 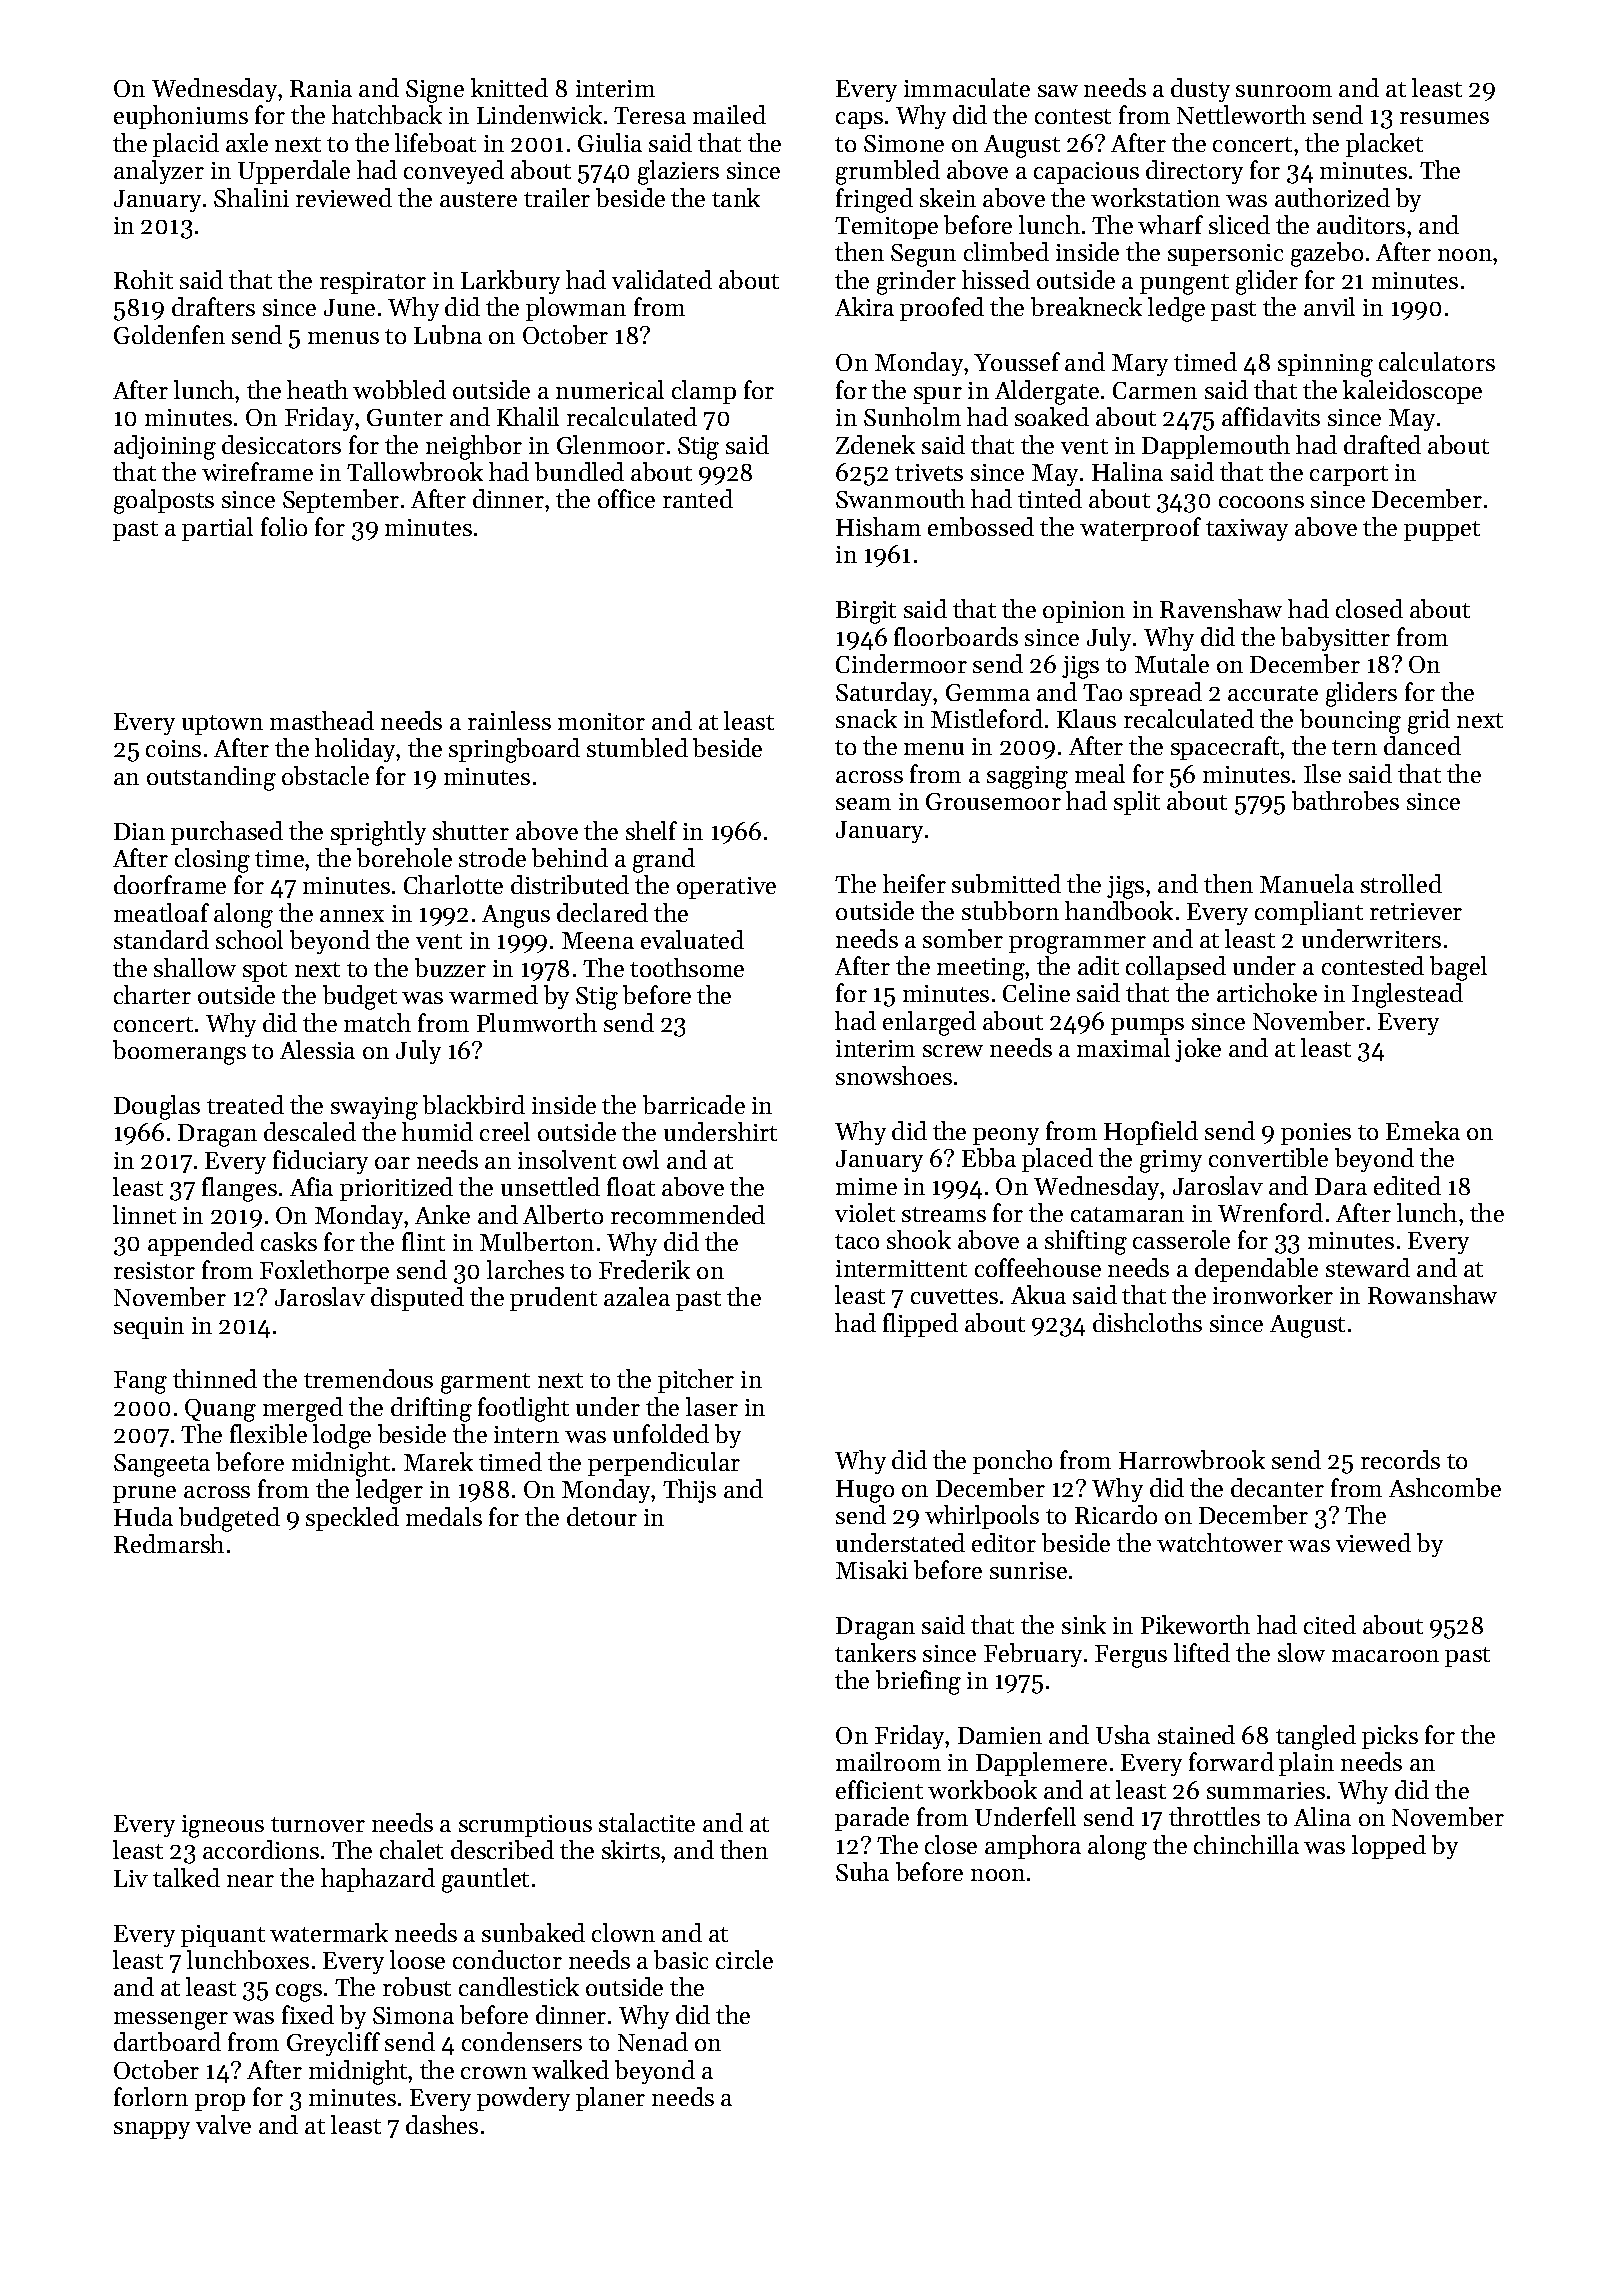 What do you see at coordinates (152, 2130) in the screenshot?
I see `snappy` at bounding box center [152, 2130].
